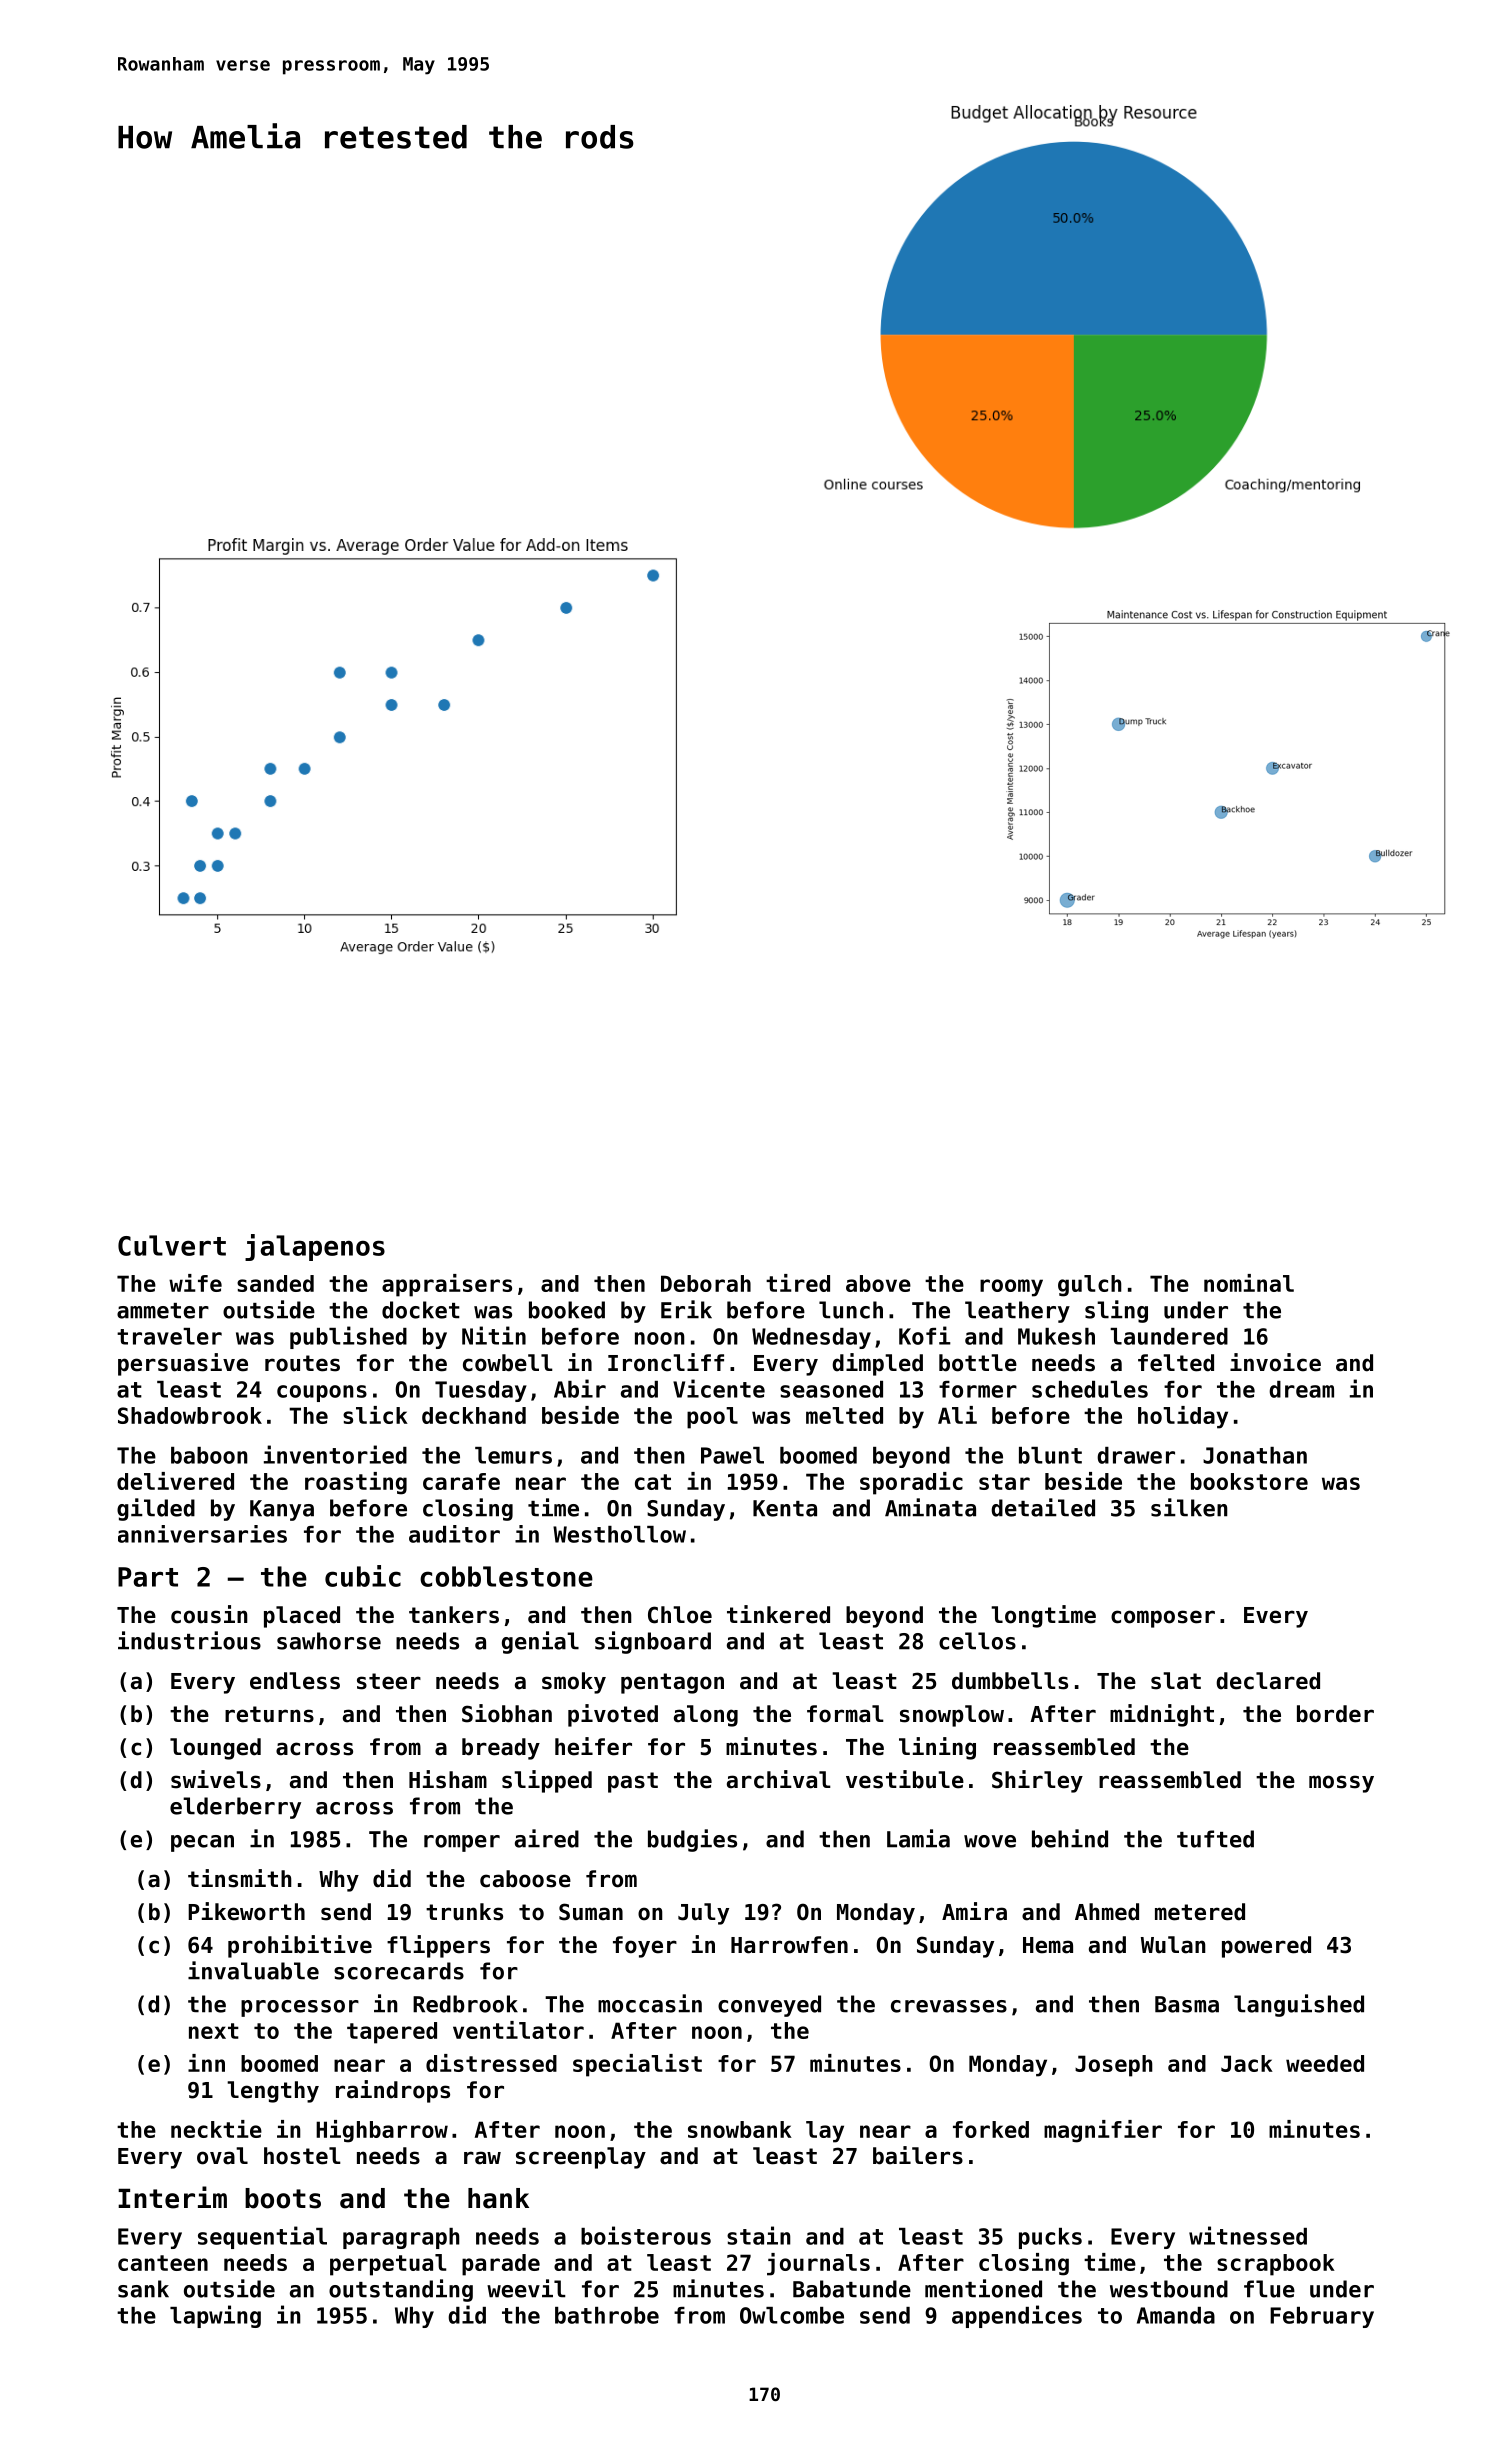 The height and width of the image is (2464, 1496). What do you see at coordinates (1176, 1363) in the image?
I see `felted` at bounding box center [1176, 1363].
